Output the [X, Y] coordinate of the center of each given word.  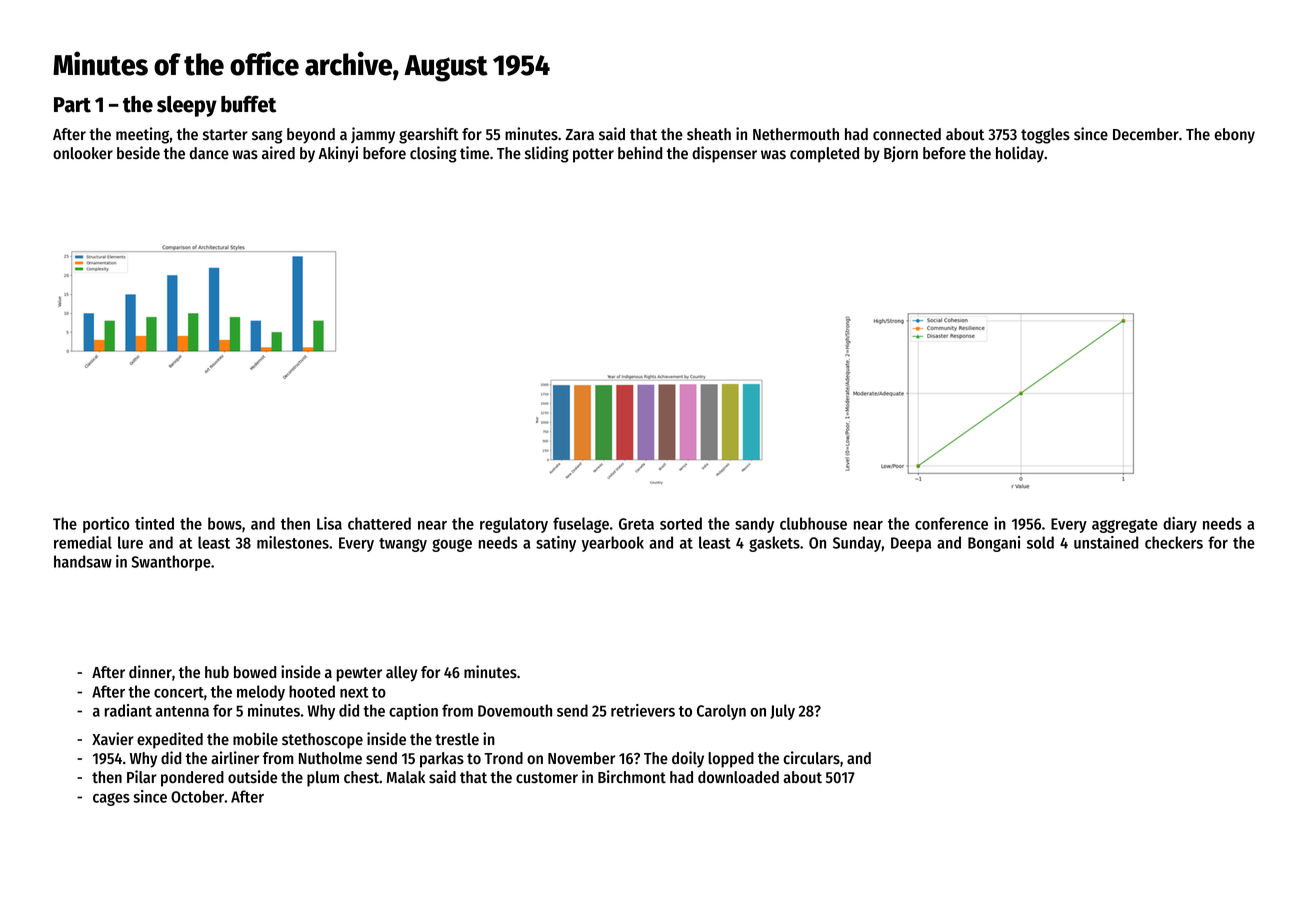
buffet [248, 104]
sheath [709, 134]
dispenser [724, 154]
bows [225, 523]
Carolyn [721, 712]
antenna [182, 711]
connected [907, 134]
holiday [1020, 154]
